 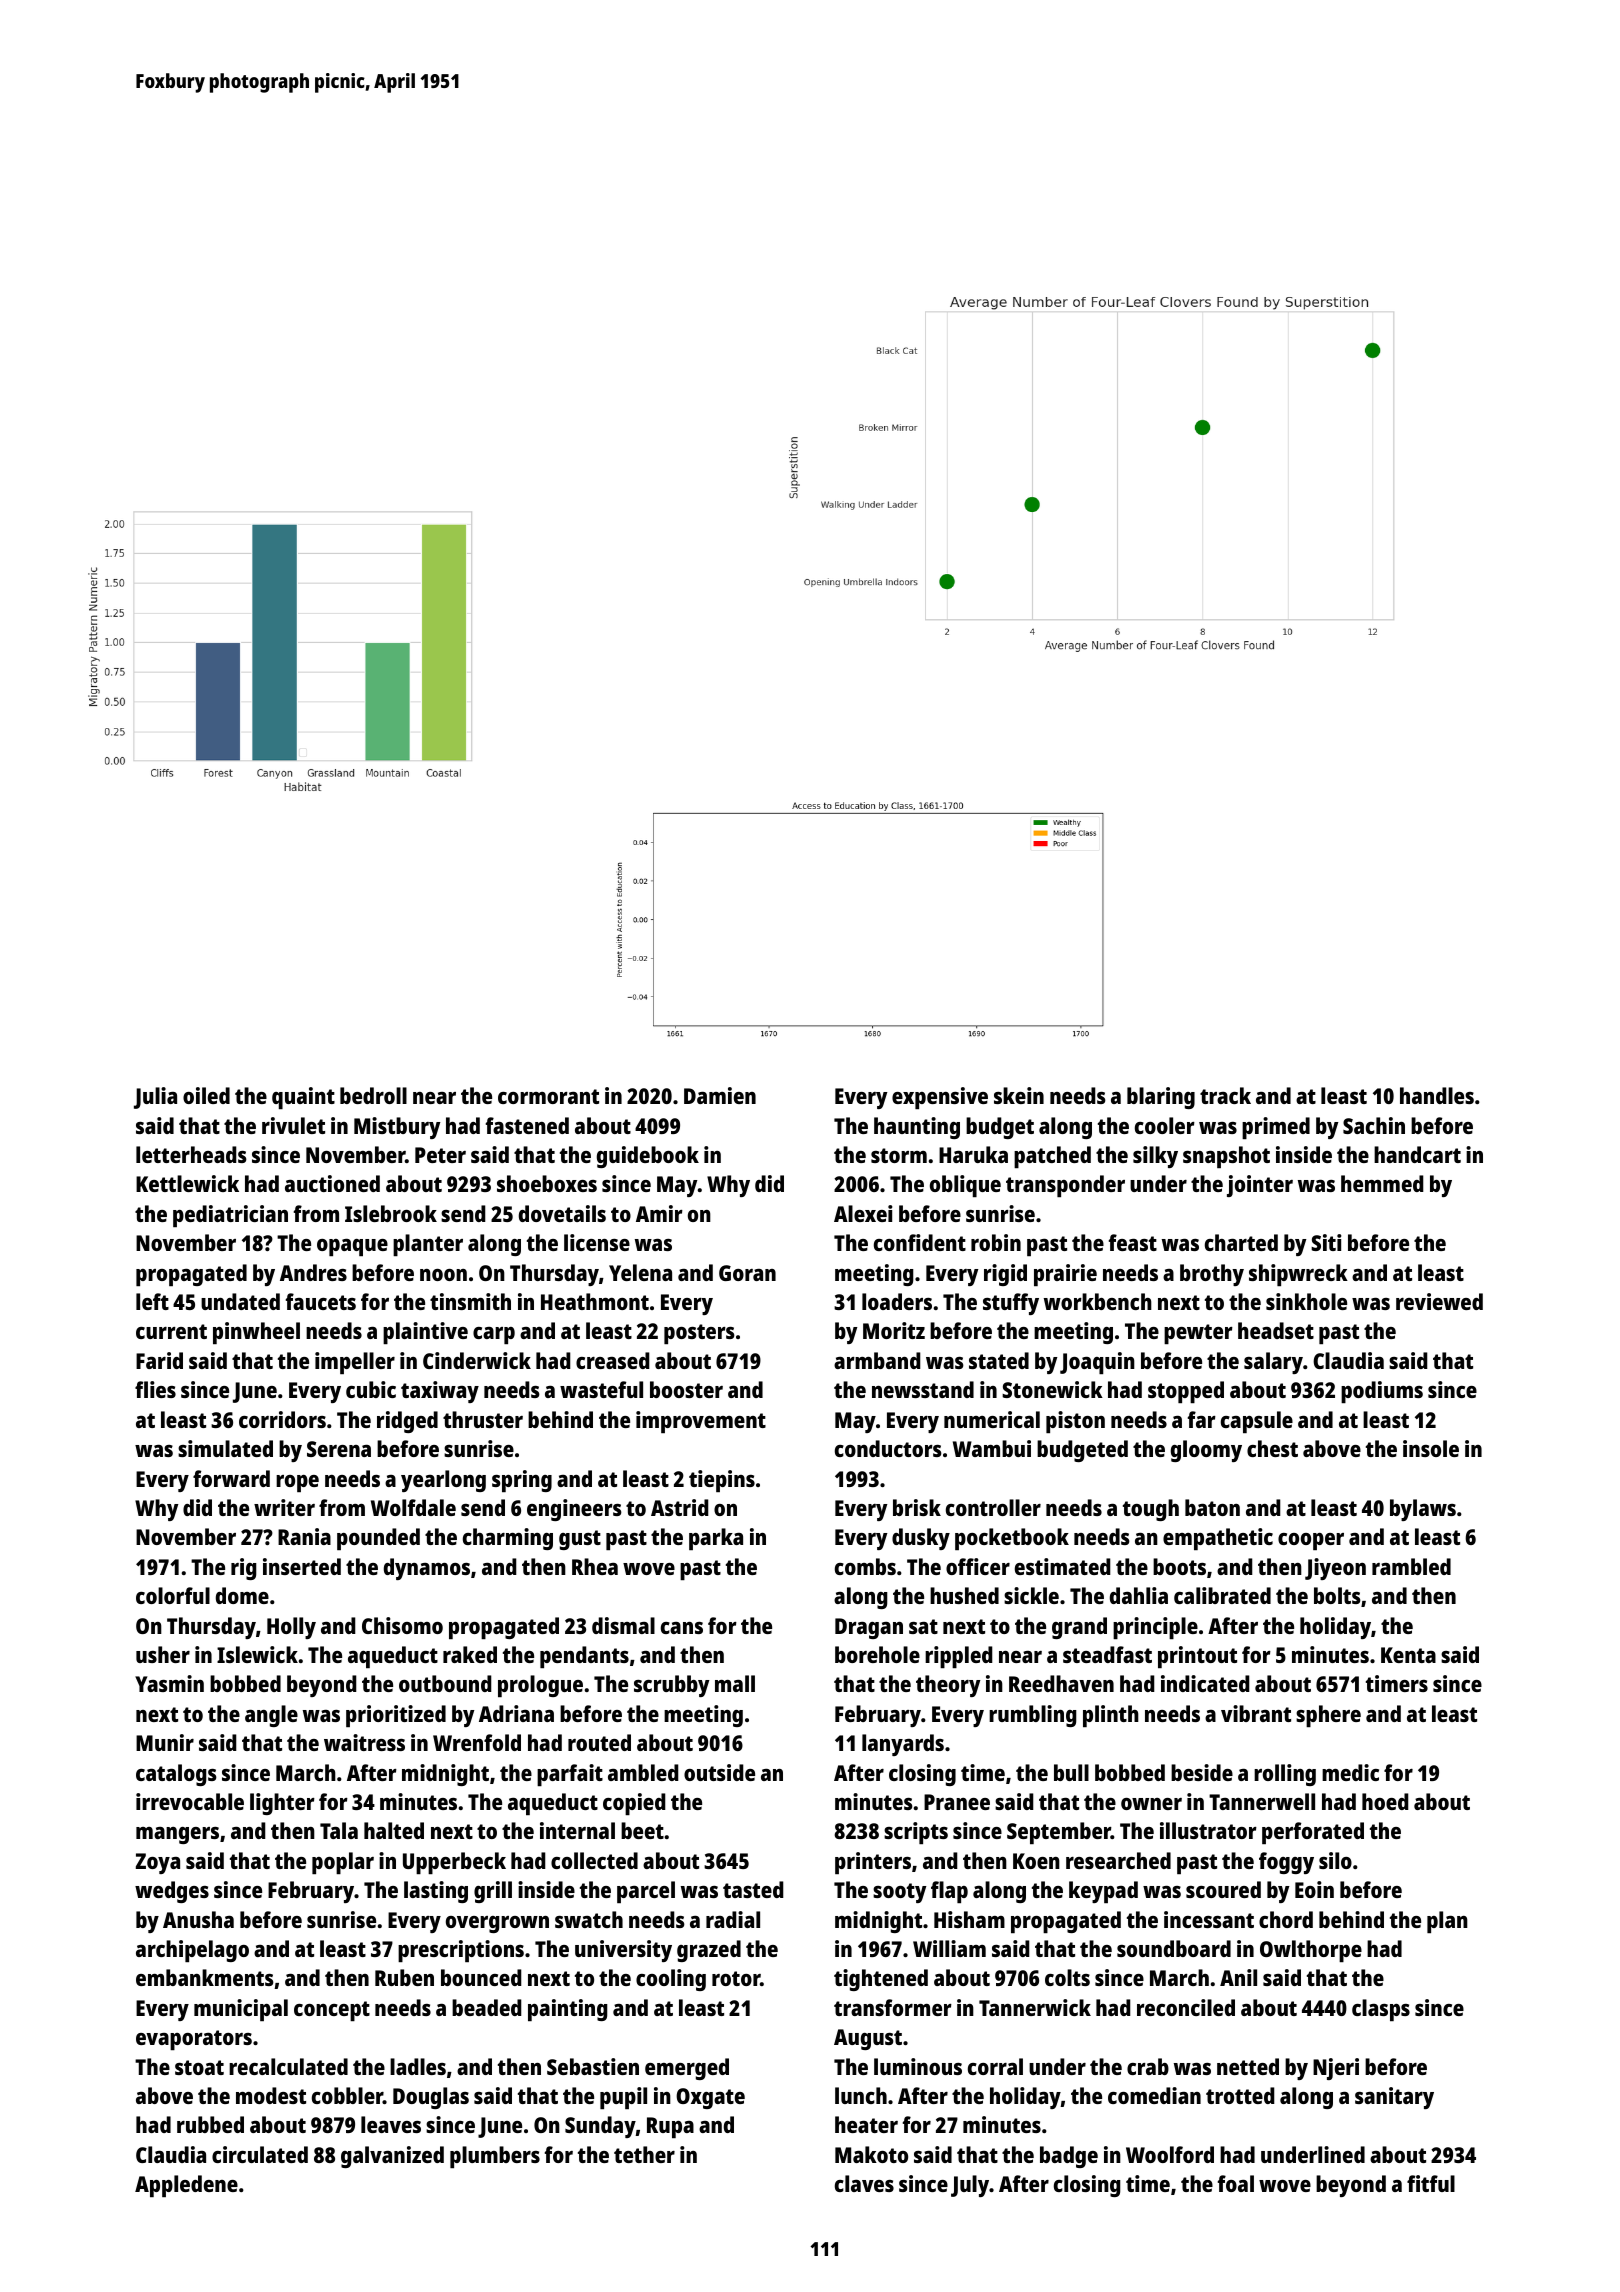 I want to click on plumbers, so click(x=495, y=2157).
